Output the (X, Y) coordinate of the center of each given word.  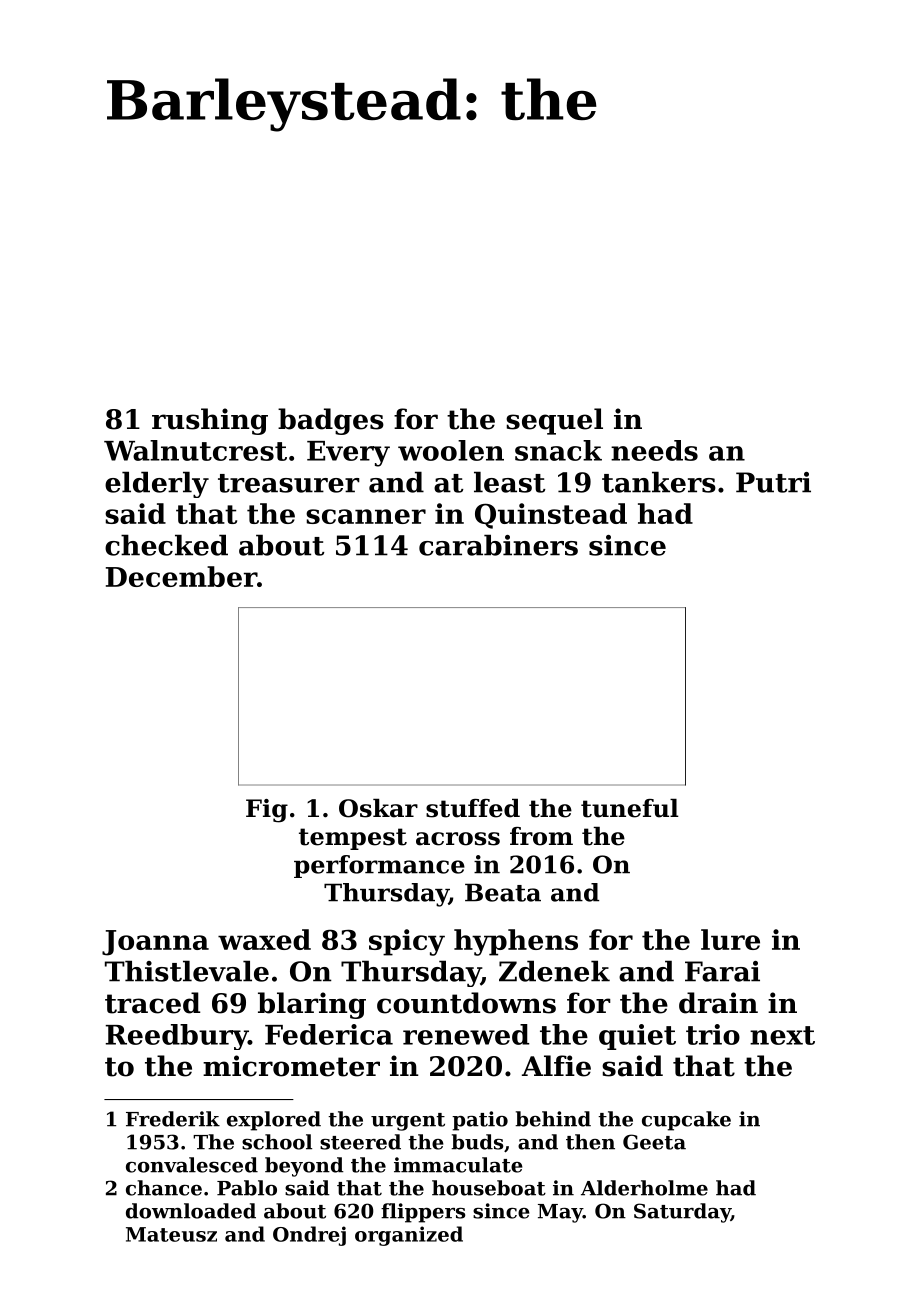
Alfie (556, 1066)
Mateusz (171, 1234)
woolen (451, 450)
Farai (722, 971)
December (181, 576)
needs (654, 450)
